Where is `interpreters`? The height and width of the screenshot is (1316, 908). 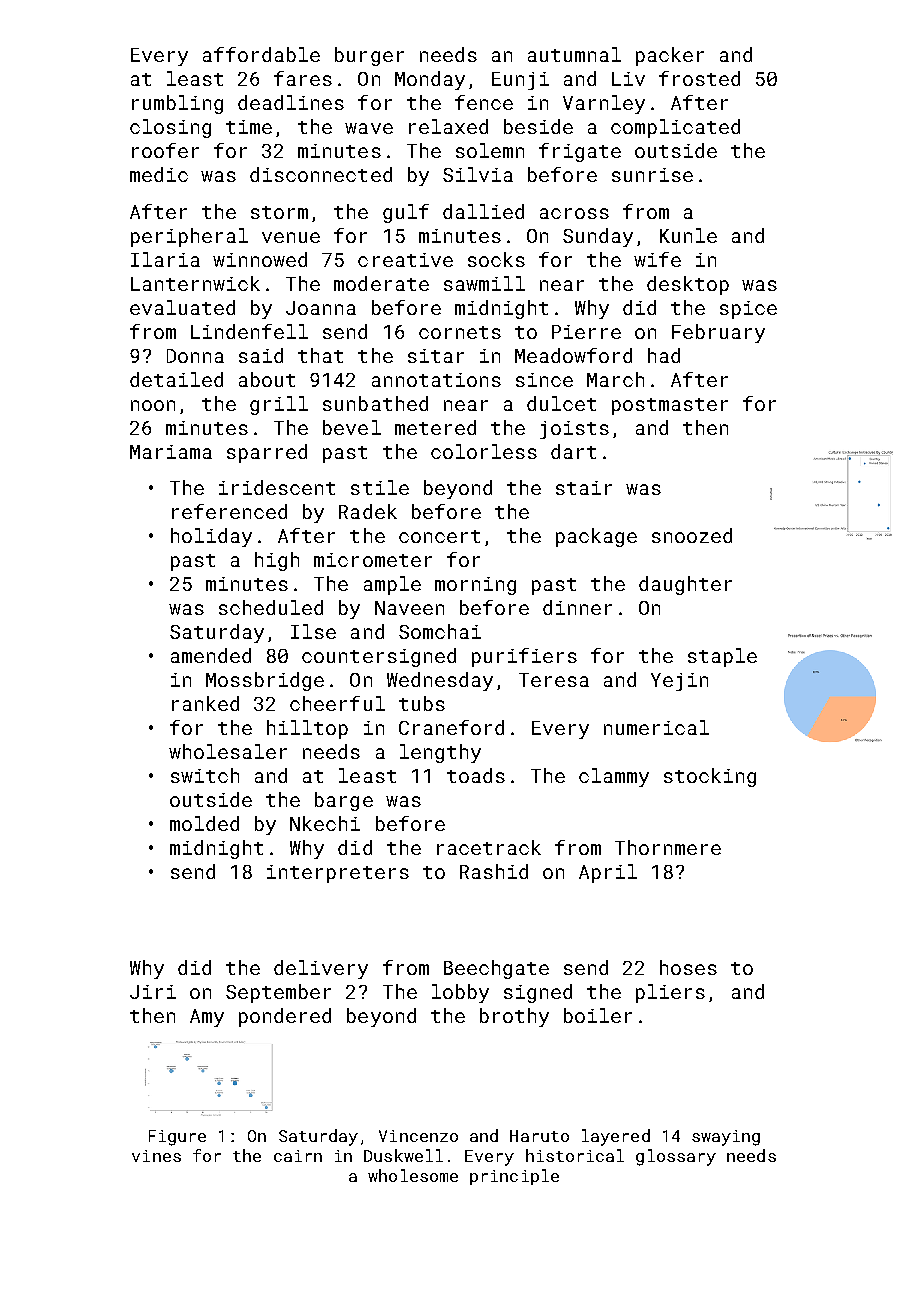
interpreters is located at coordinates (338, 874).
